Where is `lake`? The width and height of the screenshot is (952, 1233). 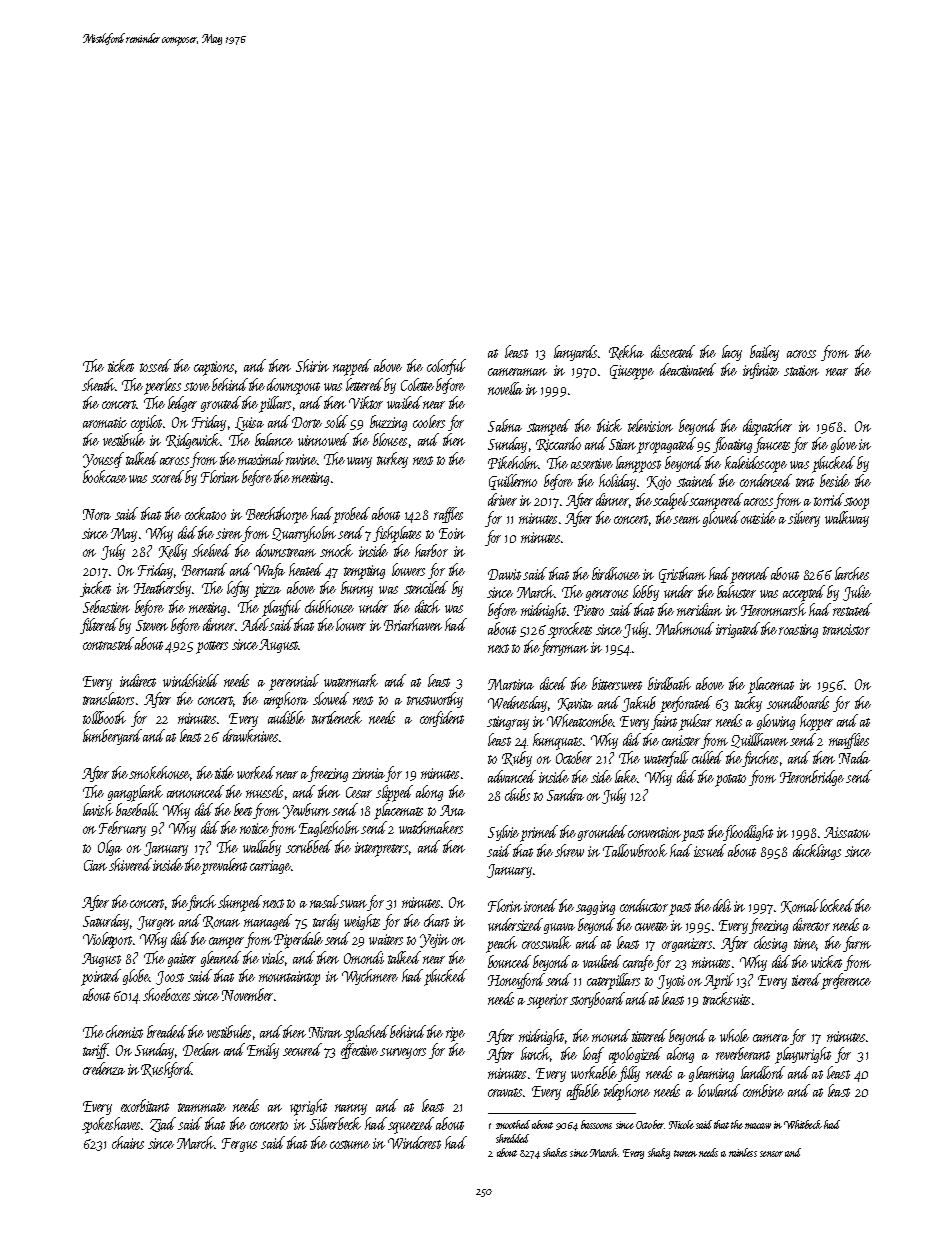 lake is located at coordinates (626, 776).
